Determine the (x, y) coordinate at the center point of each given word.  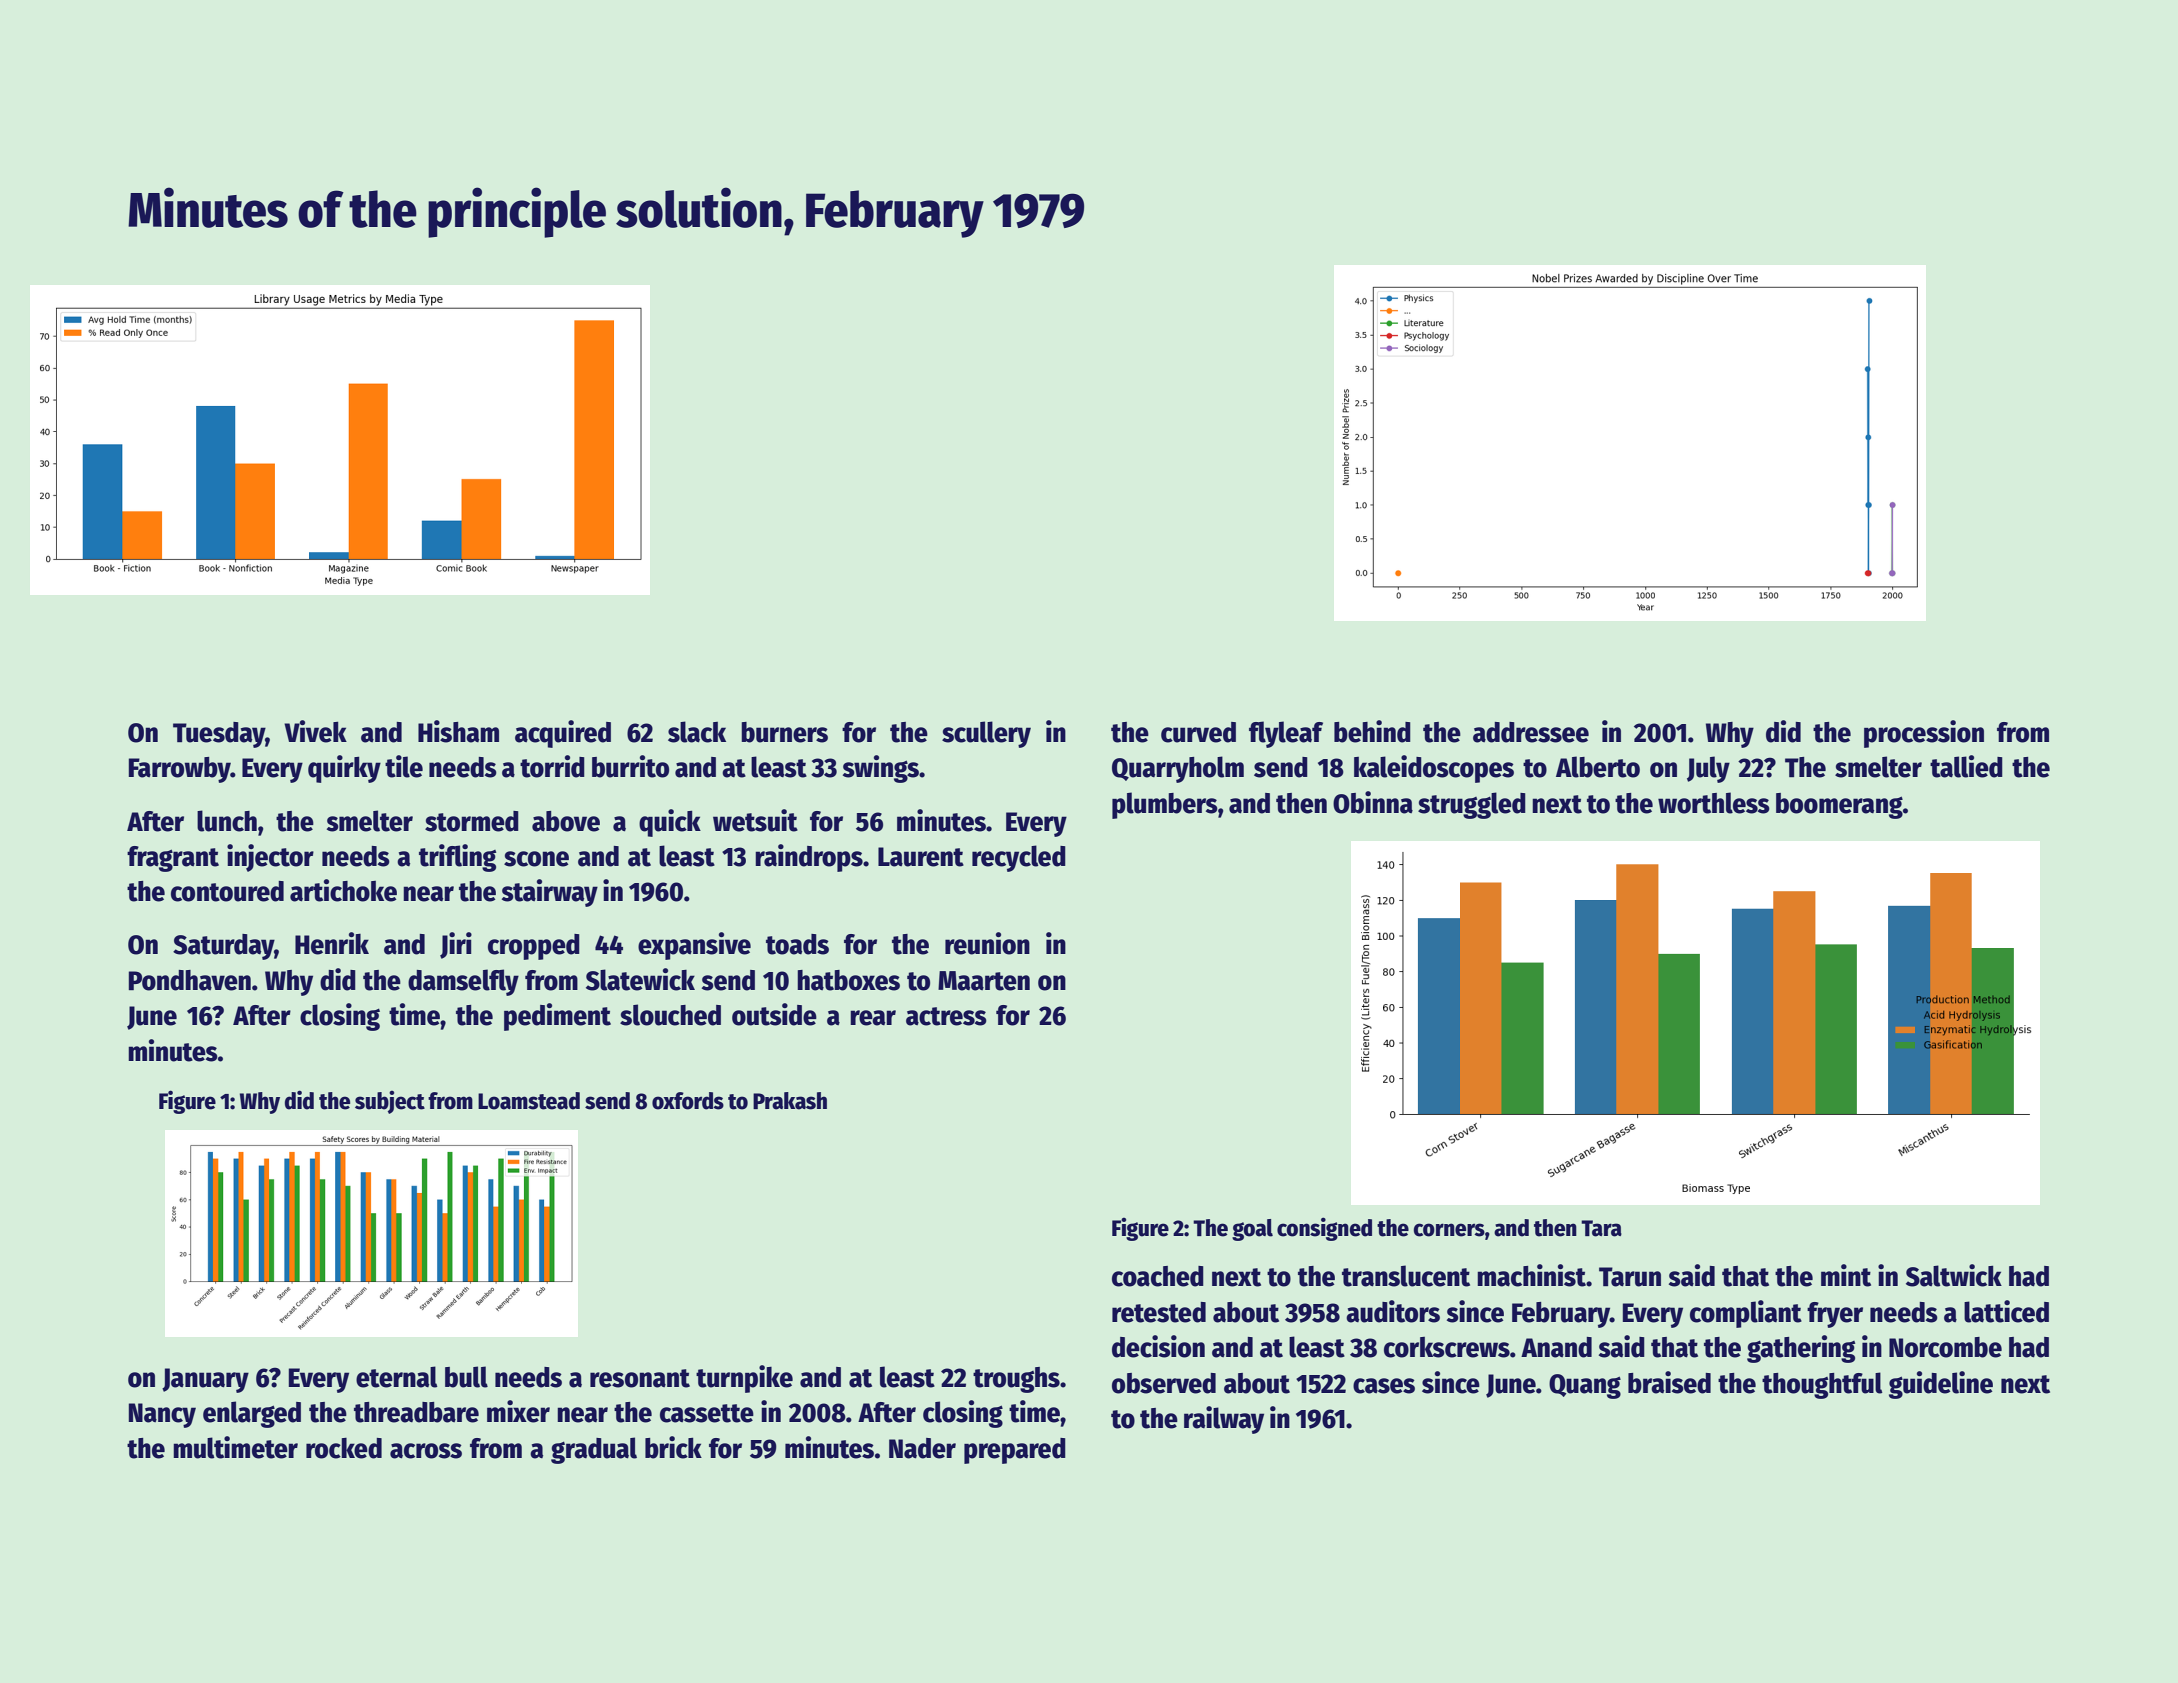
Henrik (332, 943)
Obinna (1373, 802)
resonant (640, 1378)
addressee (1531, 732)
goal (1252, 1230)
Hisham (458, 731)
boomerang (1839, 806)
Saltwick (1954, 1275)
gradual (594, 1450)
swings (881, 769)
